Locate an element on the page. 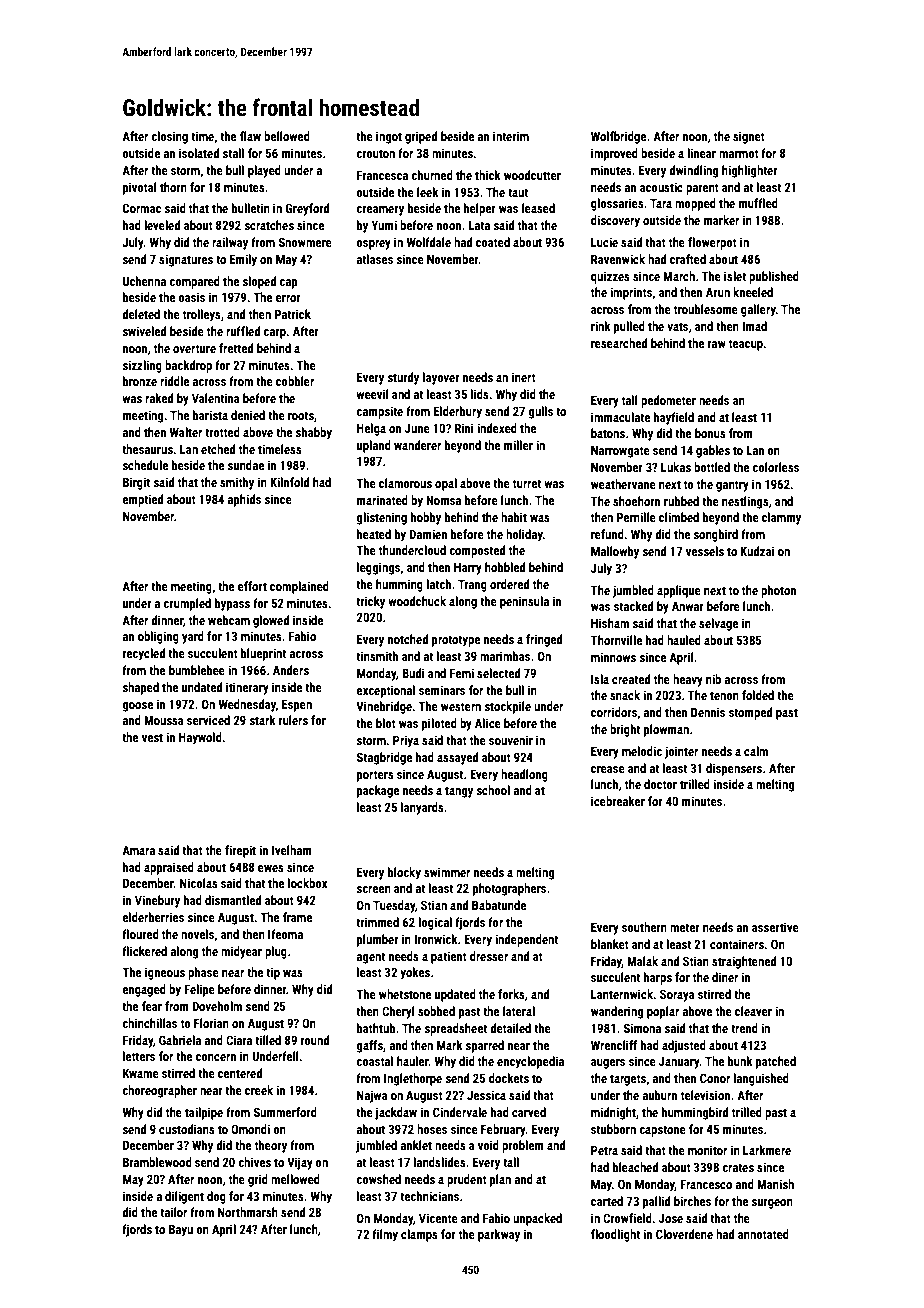  closing is located at coordinates (169, 137).
